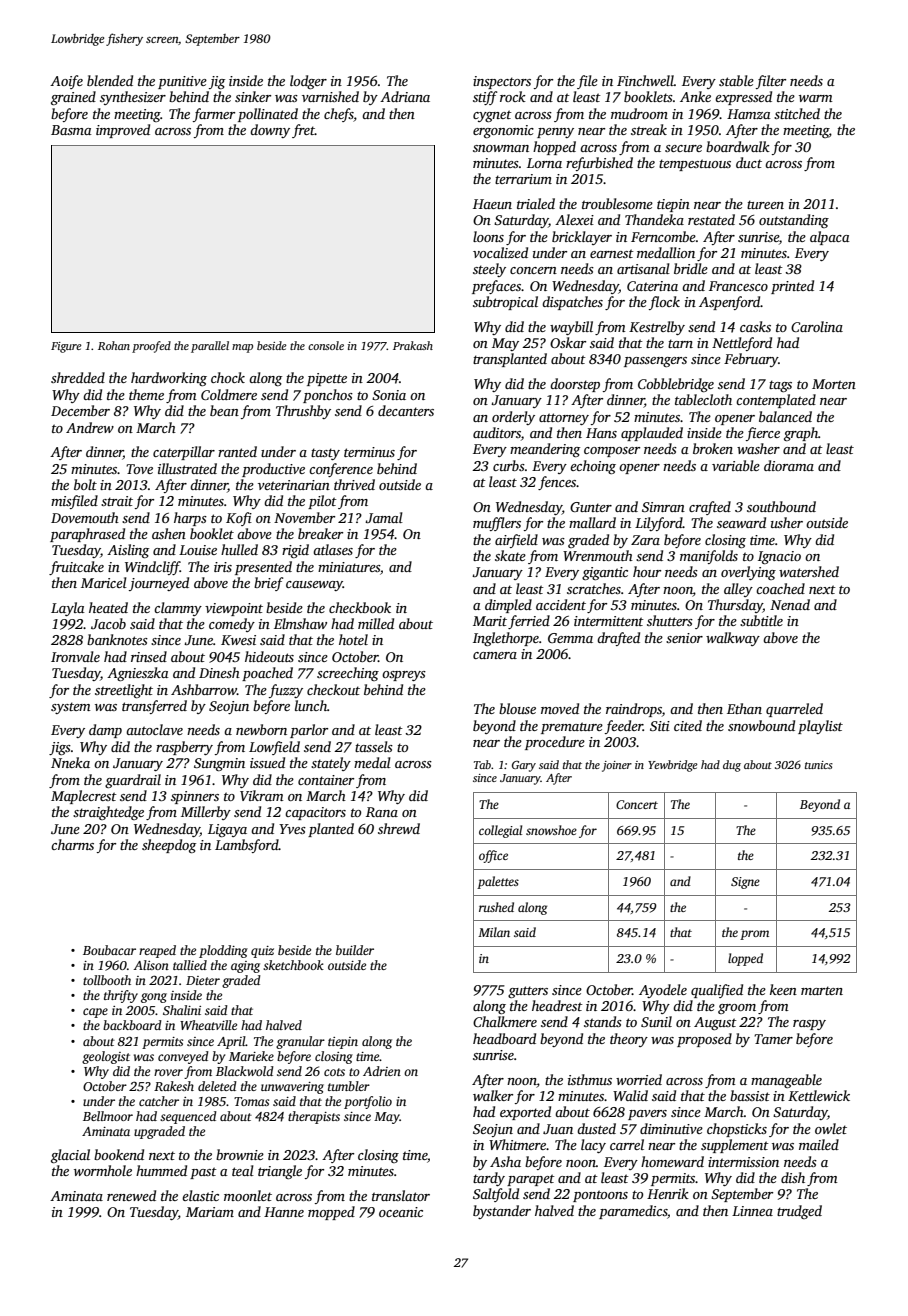  What do you see at coordinates (183, 1057) in the screenshot?
I see `conveyed` at bounding box center [183, 1057].
